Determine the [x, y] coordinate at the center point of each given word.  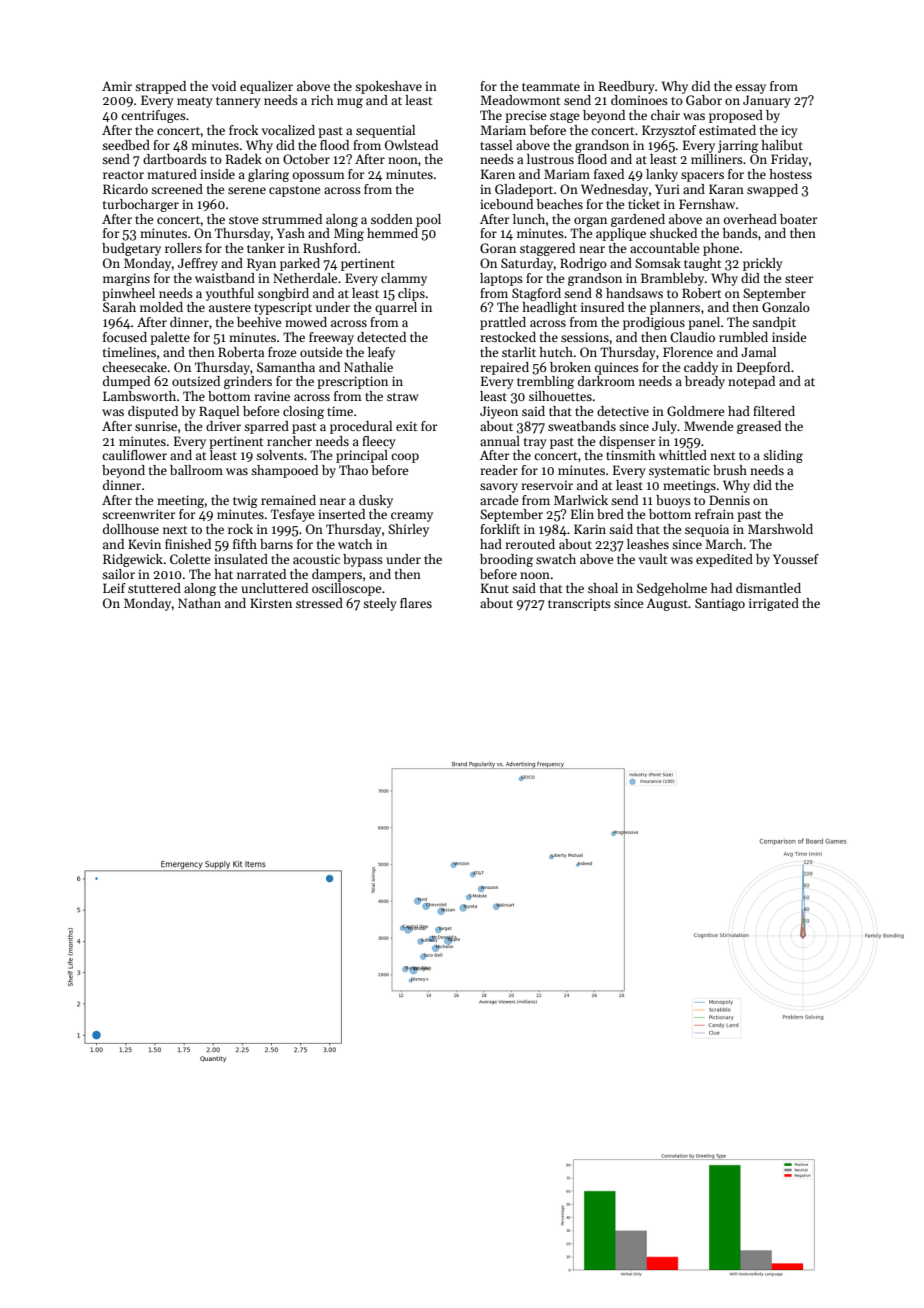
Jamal [758, 352]
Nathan [199, 603]
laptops [501, 279]
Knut [495, 588]
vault [653, 559]
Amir [117, 86]
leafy [381, 353]
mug [350, 103]
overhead [750, 219]
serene [247, 190]
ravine [272, 396]
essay [750, 89]
